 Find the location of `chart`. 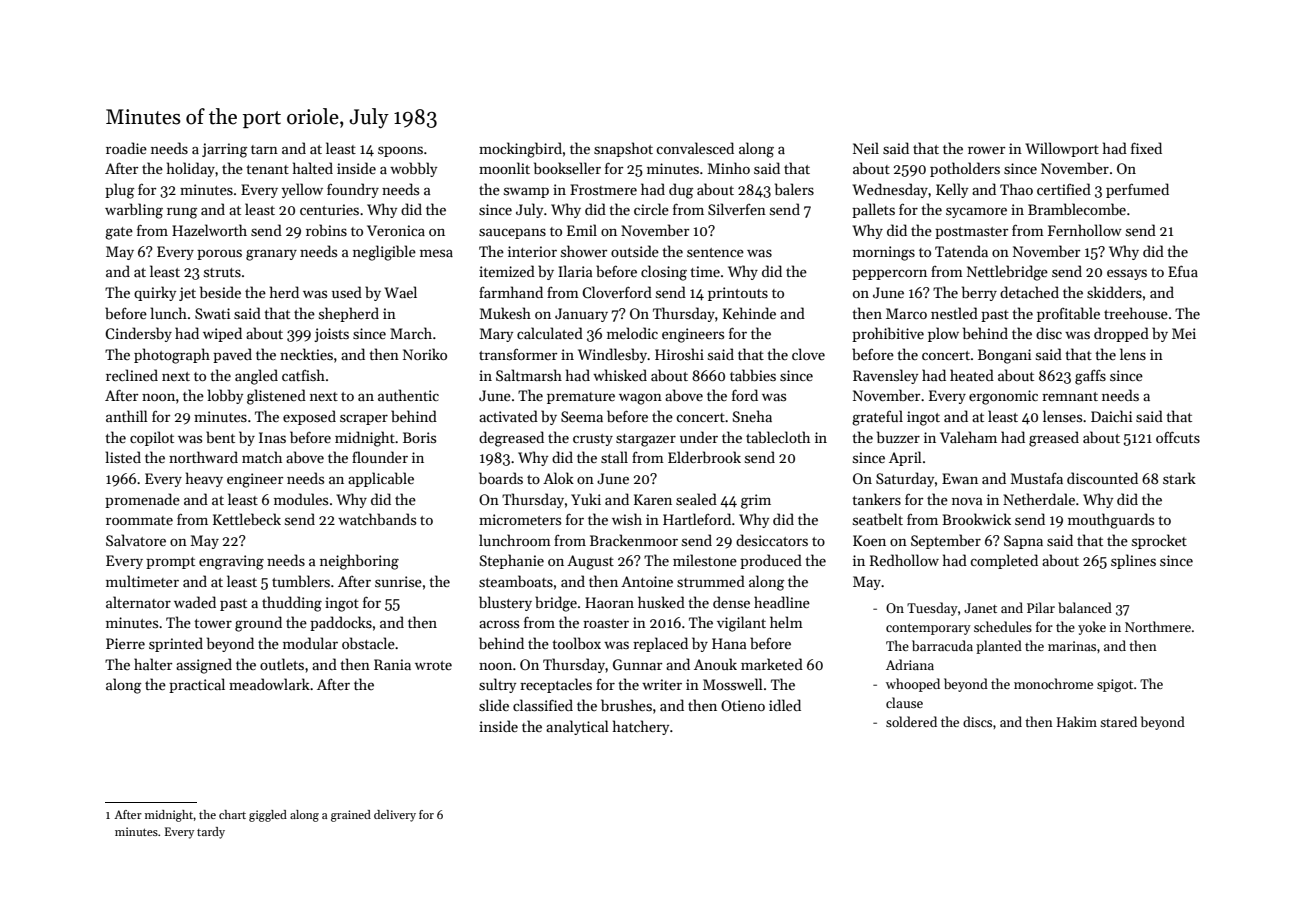

chart is located at coordinates (232, 814).
